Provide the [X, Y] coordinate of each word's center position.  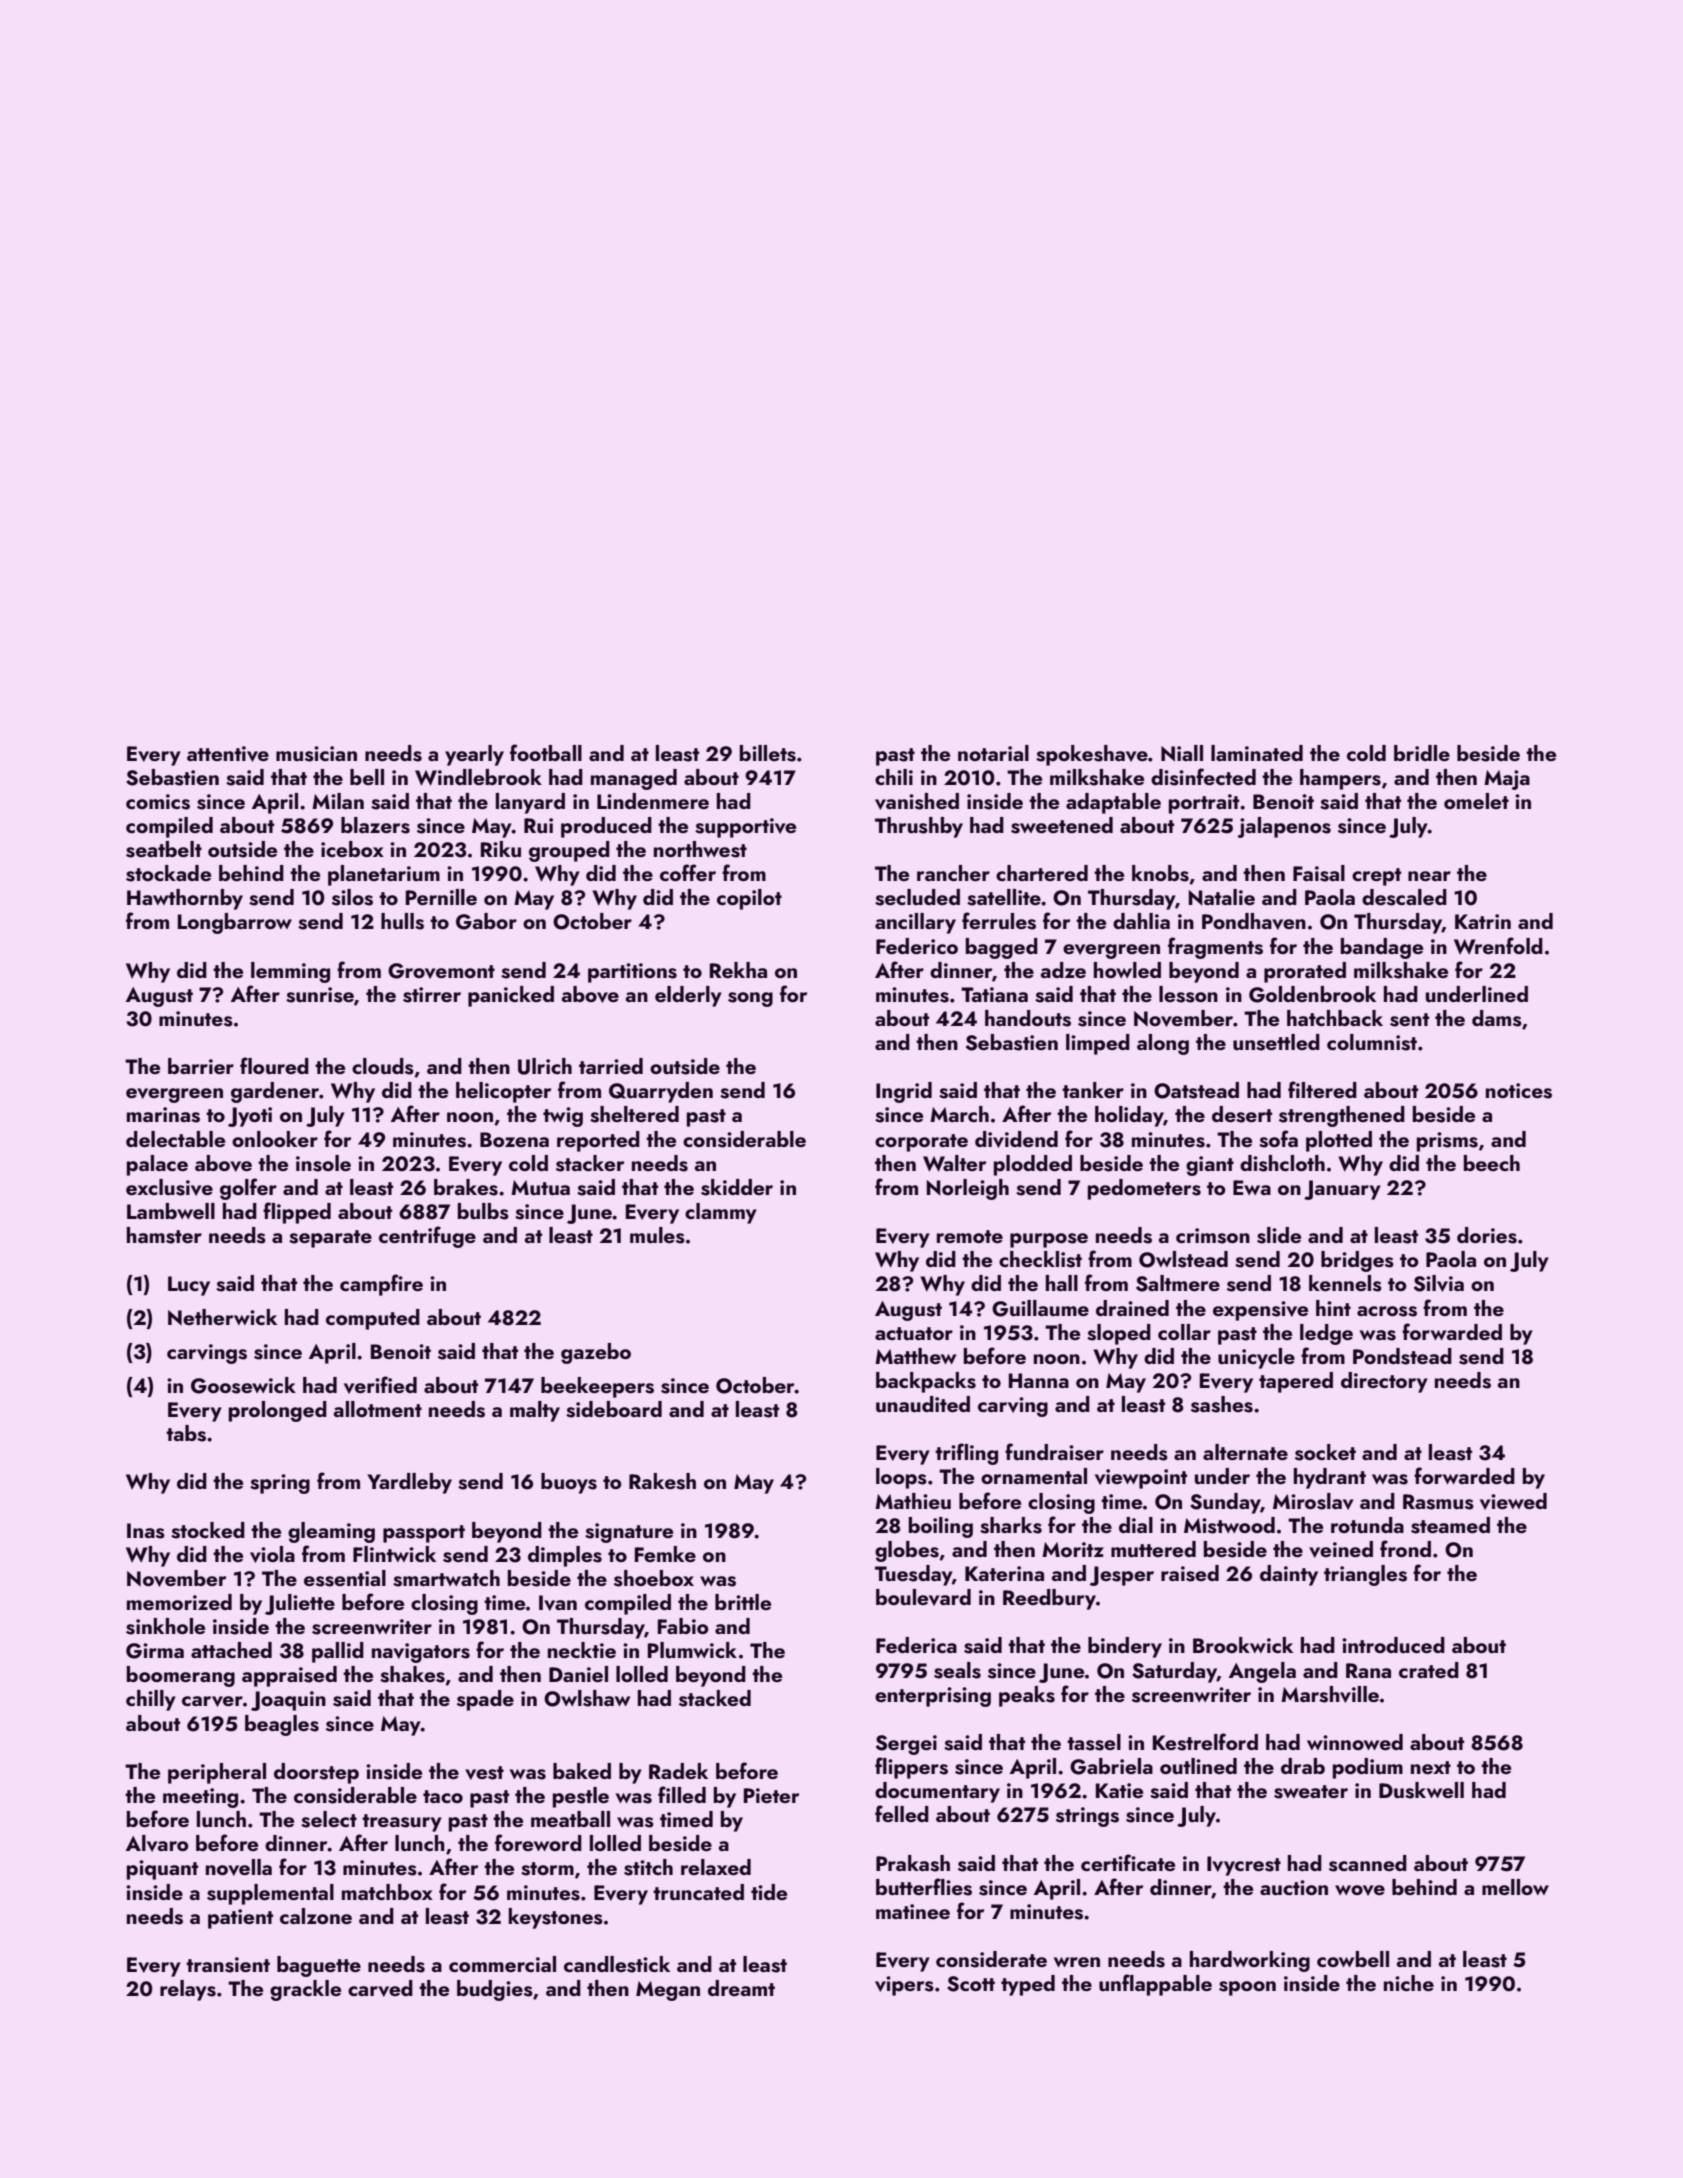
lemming [290, 972]
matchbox [387, 1892]
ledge [1326, 1334]
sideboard [614, 1409]
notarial [993, 753]
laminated [1257, 753]
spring [280, 1484]
